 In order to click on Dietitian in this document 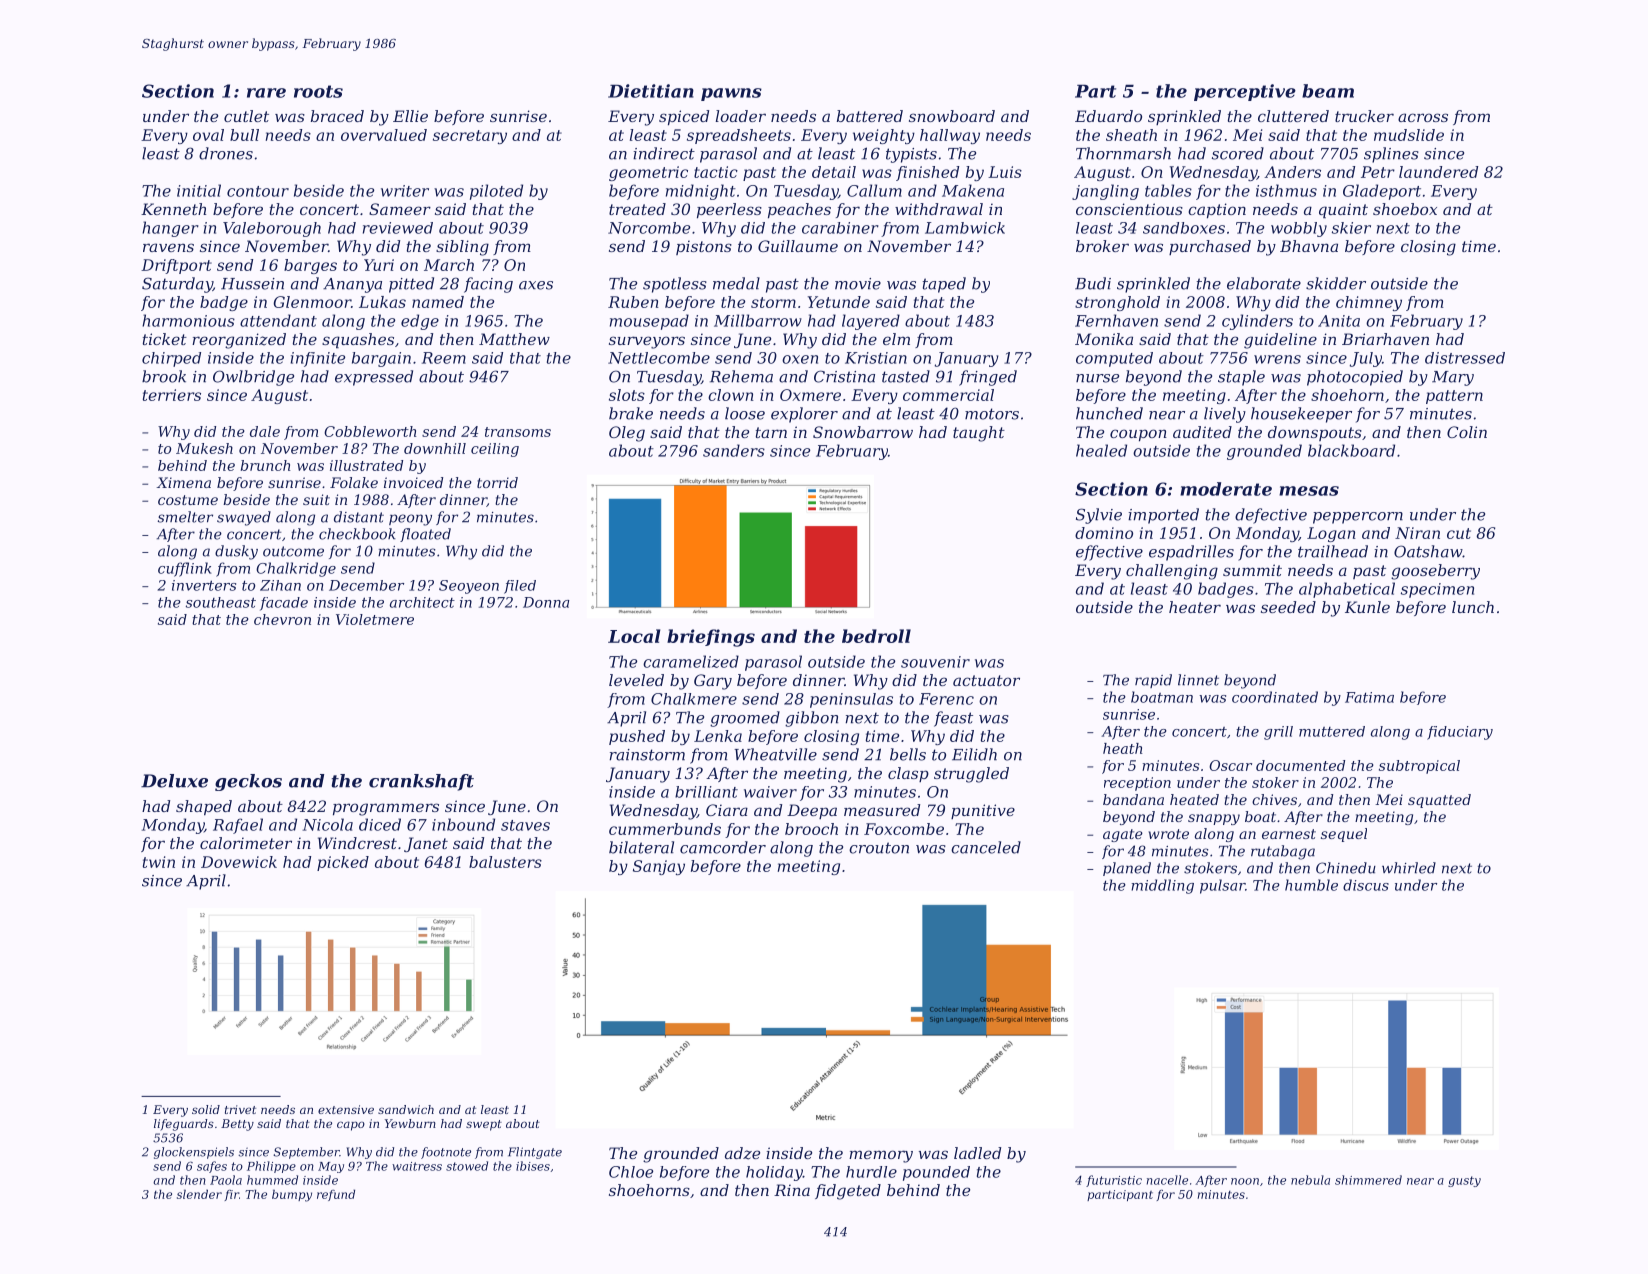, I will do `click(651, 91)`.
